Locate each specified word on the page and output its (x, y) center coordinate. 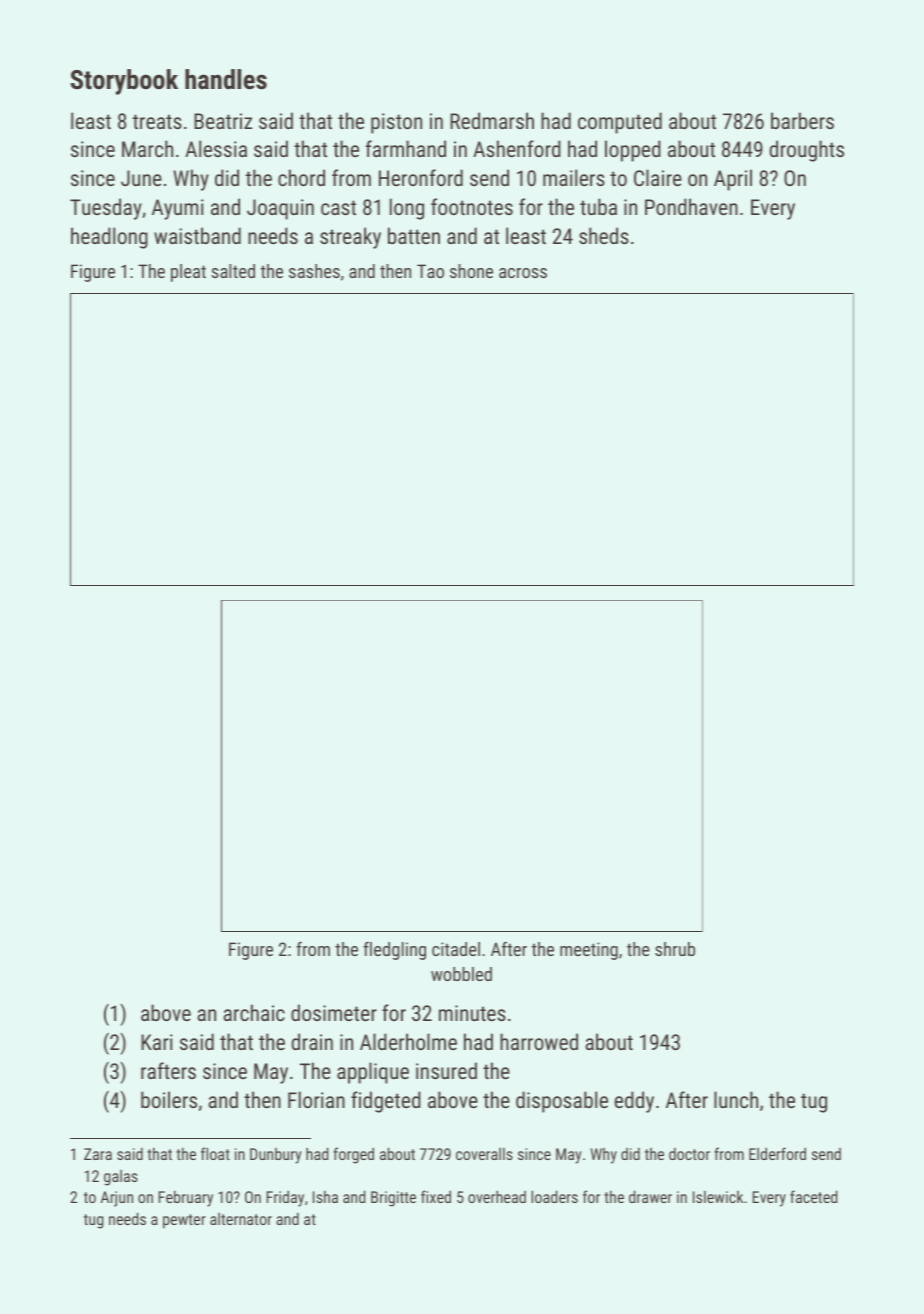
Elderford (777, 1153)
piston (396, 123)
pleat (188, 273)
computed (620, 123)
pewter (184, 1221)
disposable (562, 1102)
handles (226, 79)
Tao (430, 271)
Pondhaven (691, 206)
